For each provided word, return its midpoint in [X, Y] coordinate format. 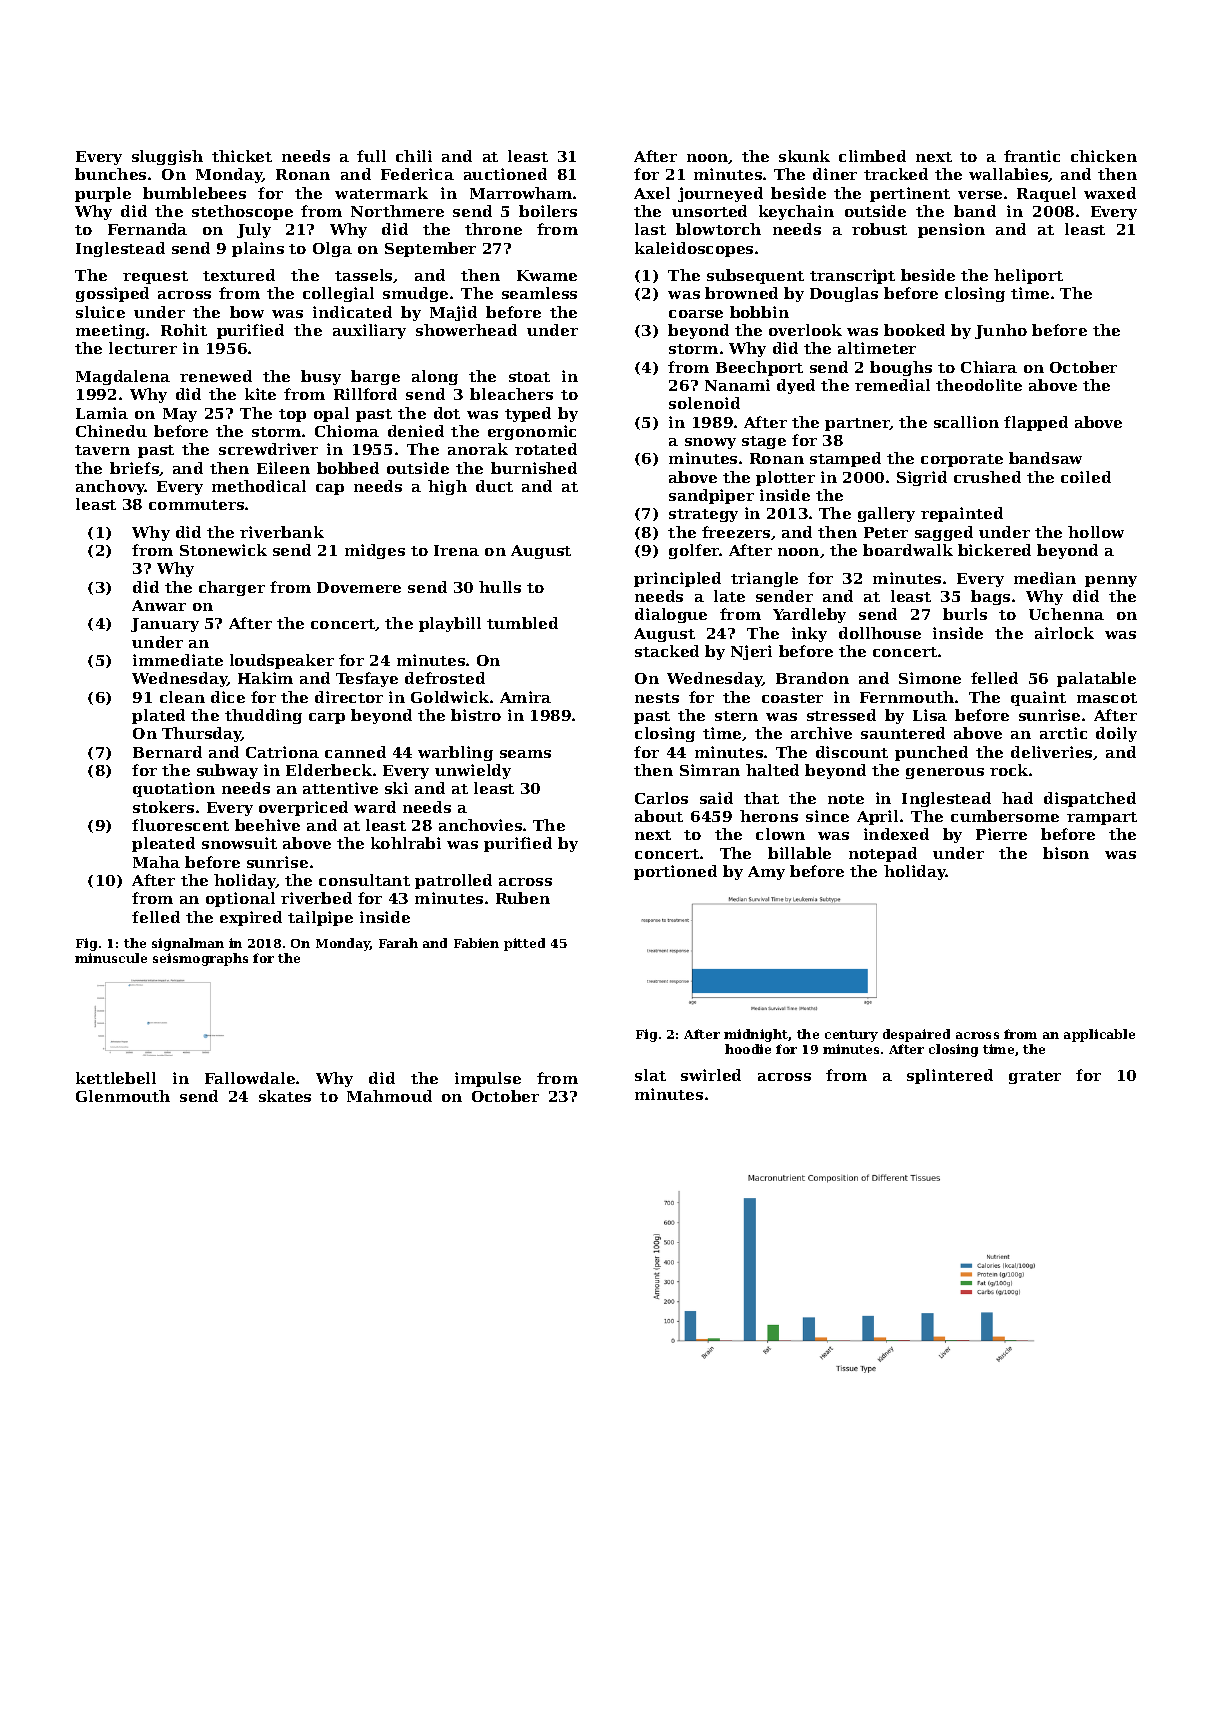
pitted [524, 944]
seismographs [200, 959]
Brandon [812, 678]
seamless [539, 293]
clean [182, 697]
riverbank [282, 532]
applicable [1099, 1035]
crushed [987, 477]
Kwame [547, 275]
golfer [694, 551]
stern [736, 716]
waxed [1110, 193]
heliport [1028, 276]
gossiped [112, 294]
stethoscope [242, 212]
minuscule [111, 958]
